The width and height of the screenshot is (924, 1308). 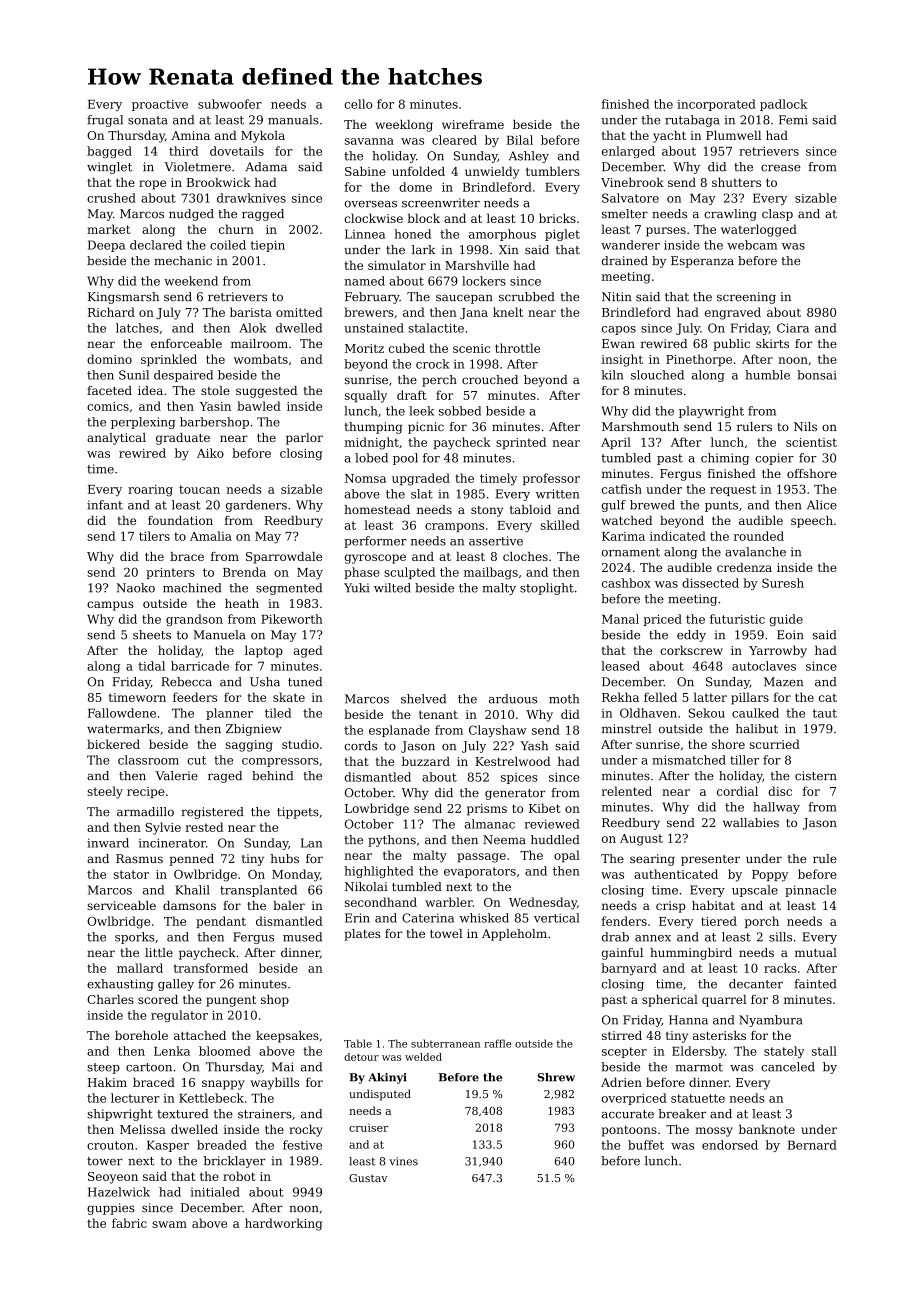 What do you see at coordinates (812, 1145) in the screenshot?
I see `Bernard` at bounding box center [812, 1145].
